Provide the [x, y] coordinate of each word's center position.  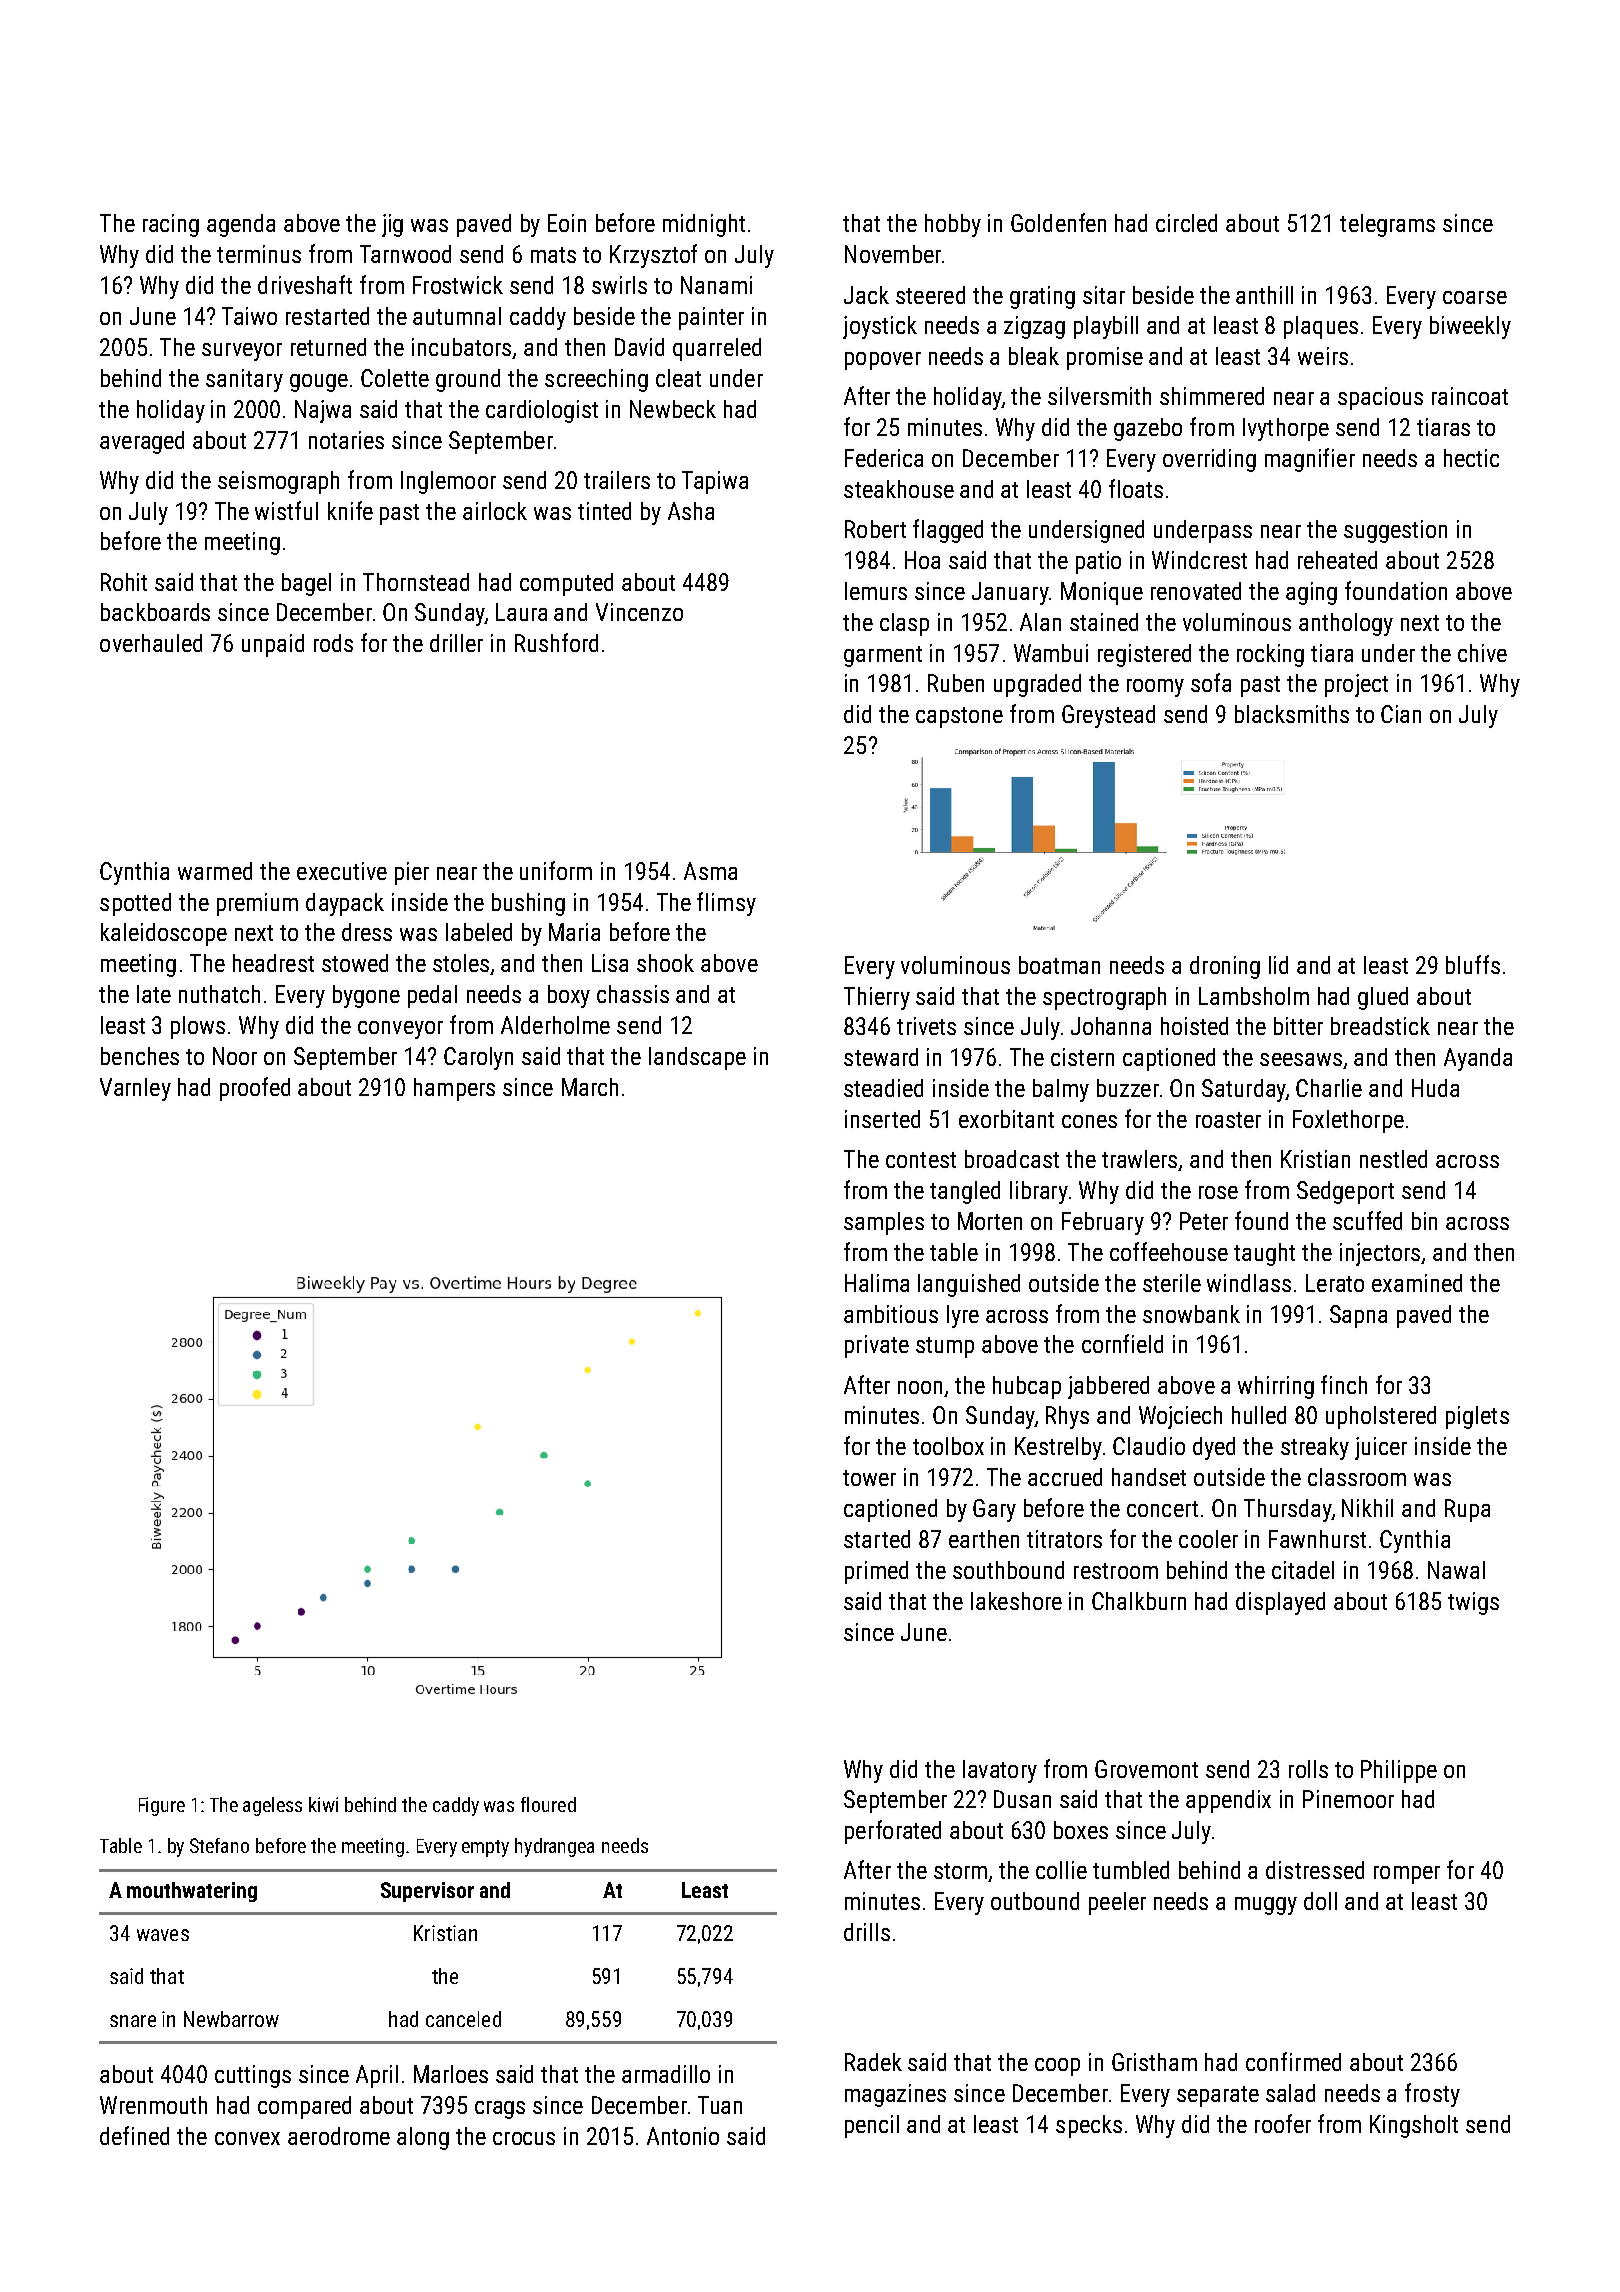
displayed [1280, 1603]
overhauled [151, 643]
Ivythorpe [1286, 429]
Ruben [956, 683]
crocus [524, 2138]
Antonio [683, 2136]
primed [876, 1572]
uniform [556, 870]
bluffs [1473, 964]
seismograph [278, 482]
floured [548, 1804]
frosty [1432, 2095]
